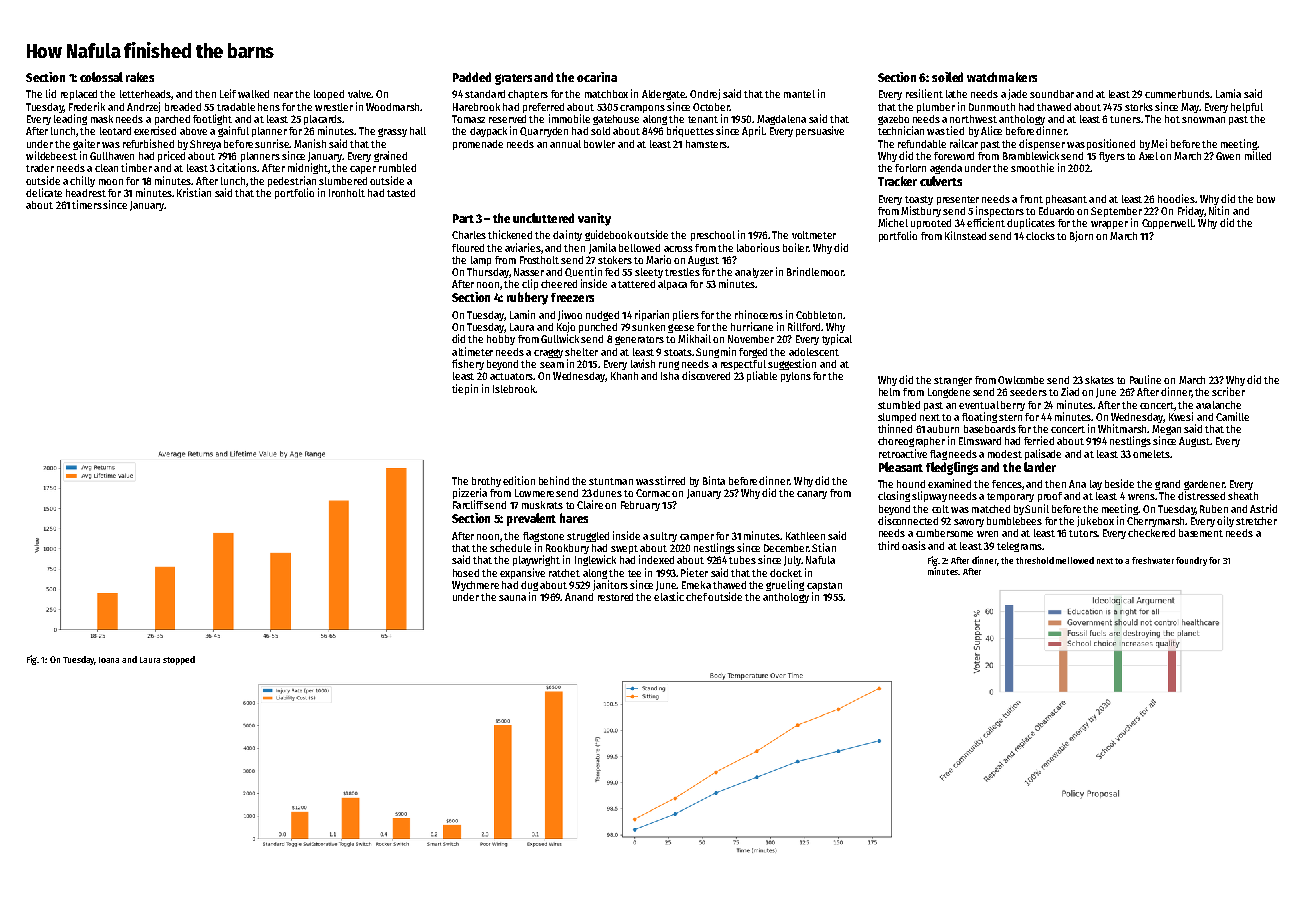 Image resolution: width=1308 pixels, height=924 pixels. Describe the element at coordinates (1083, 533) in the document. I see `tutors` at that location.
